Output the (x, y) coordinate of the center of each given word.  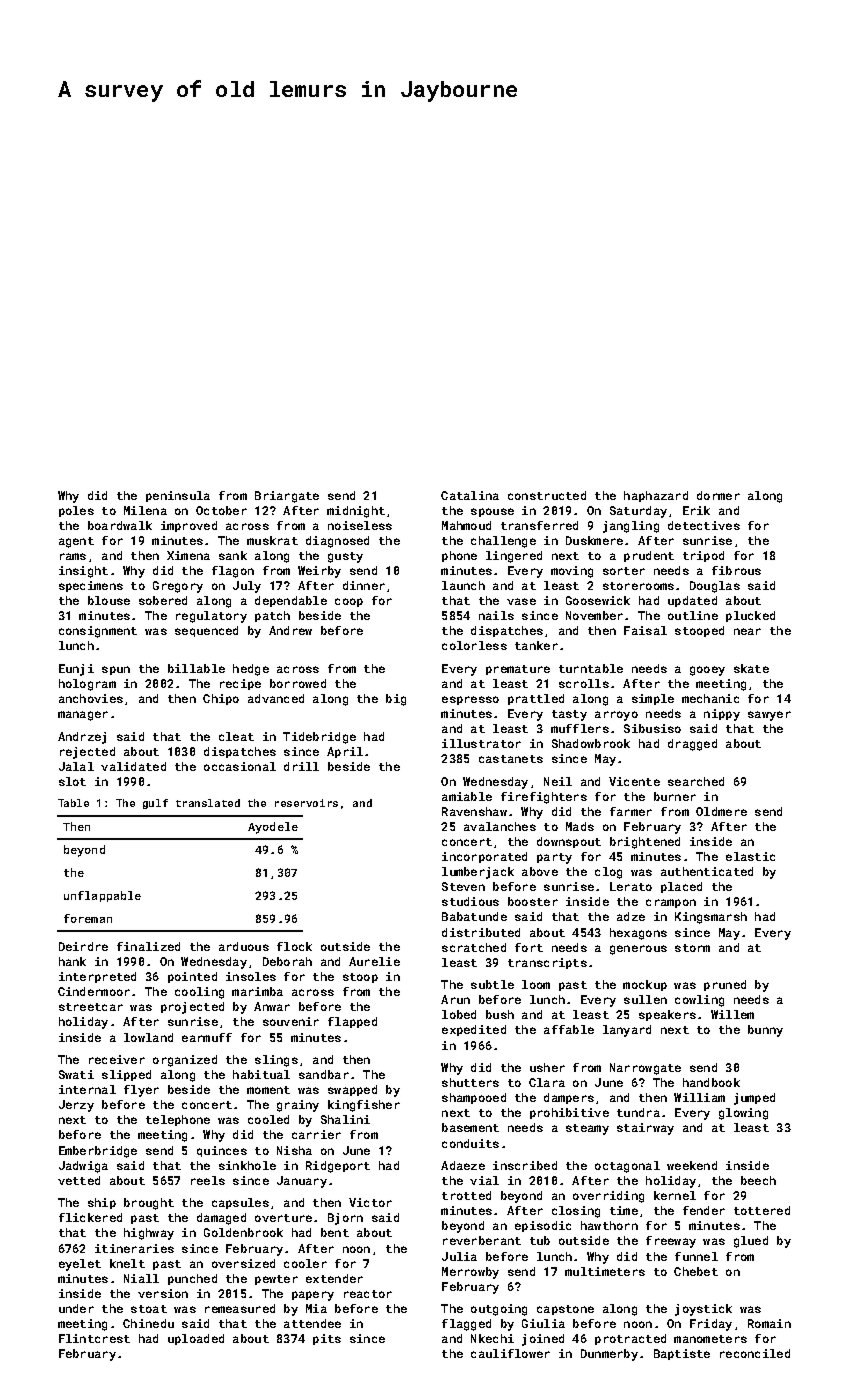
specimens (91, 586)
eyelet (80, 1265)
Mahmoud (466, 525)
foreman (88, 918)
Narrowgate (645, 1069)
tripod (703, 556)
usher (547, 1067)
